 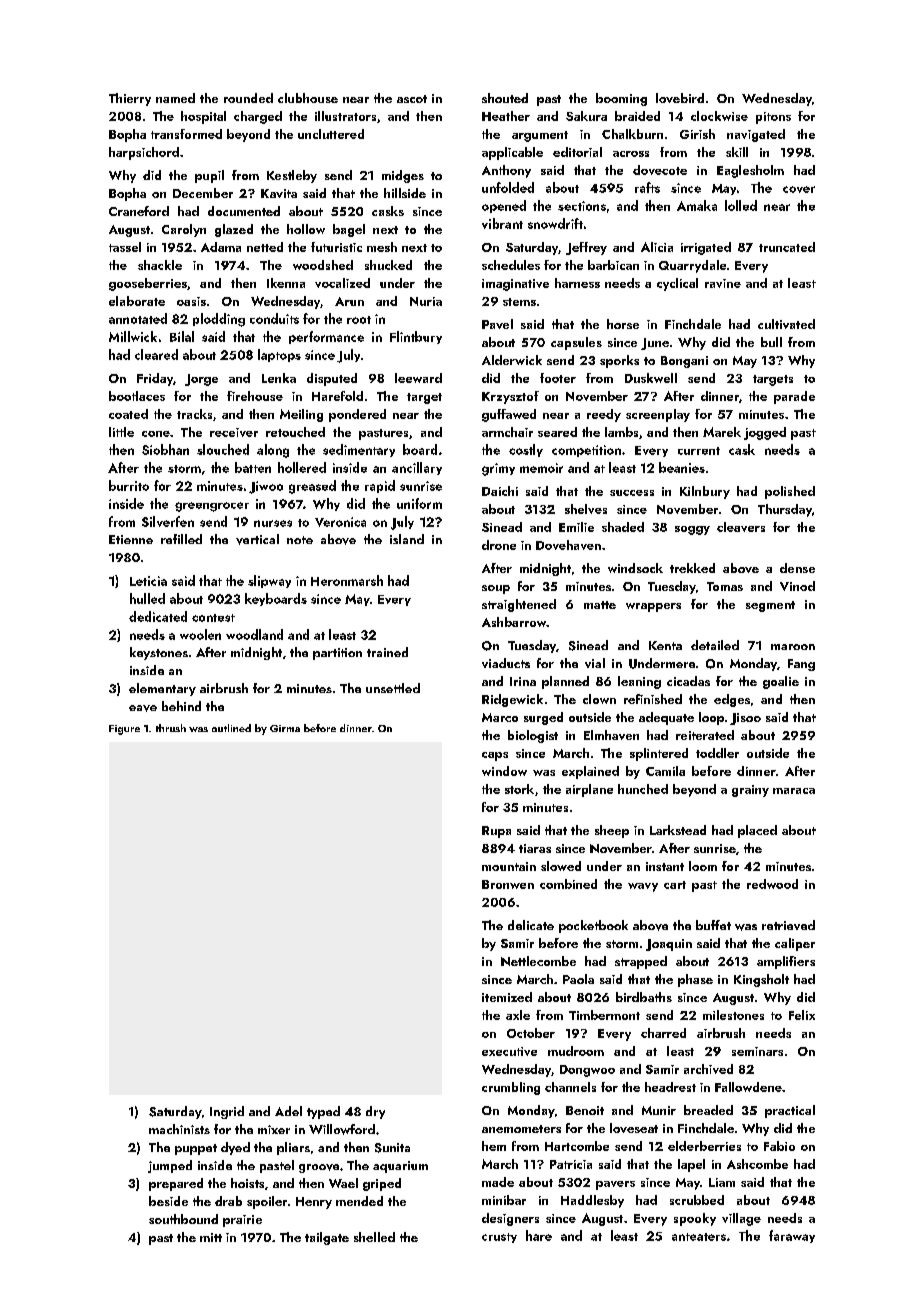 What do you see at coordinates (511, 1088) in the screenshot?
I see `crumbling` at bounding box center [511, 1088].
